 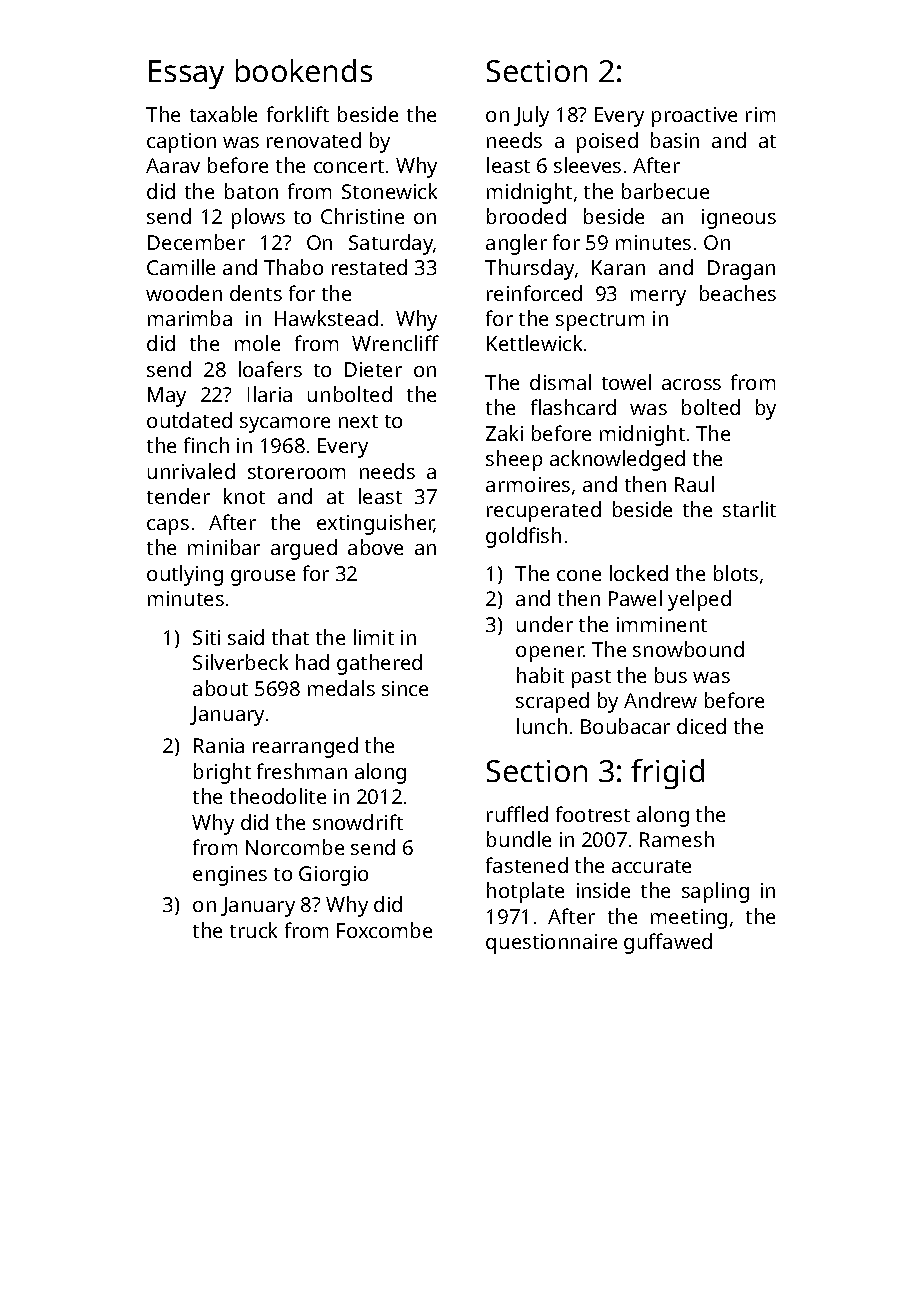 I want to click on proactive, so click(x=694, y=117).
